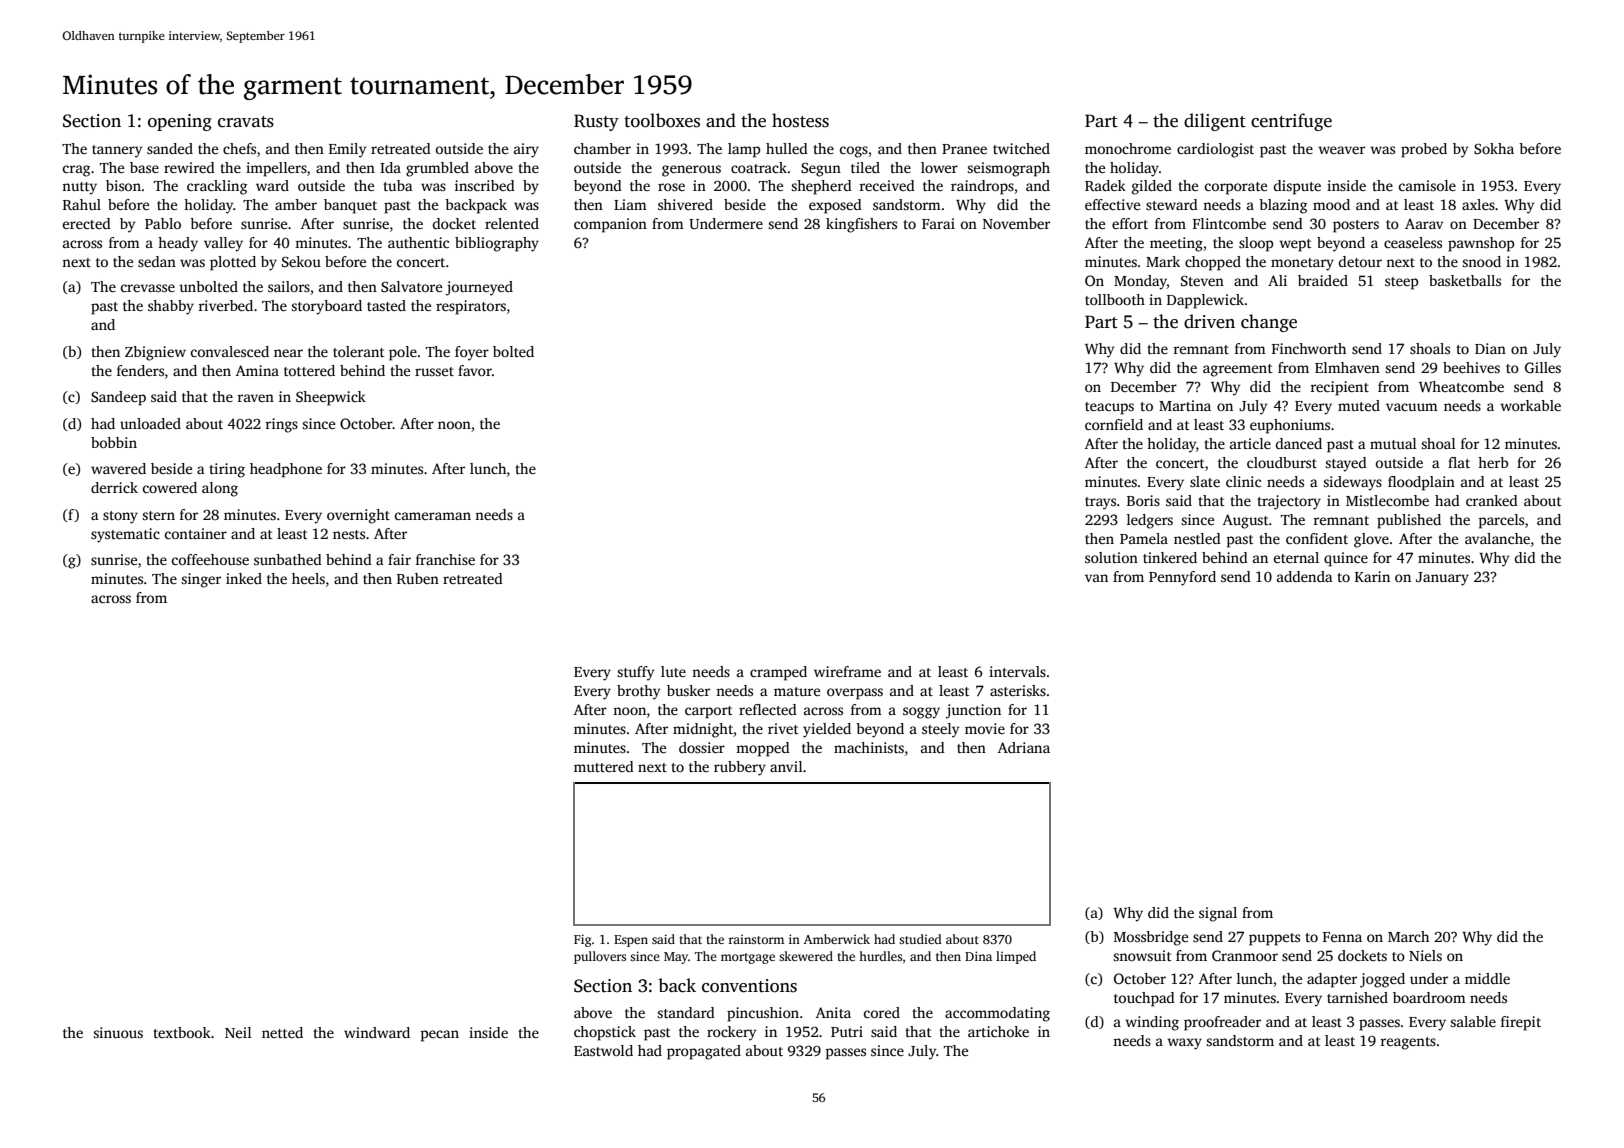  Describe the element at coordinates (1215, 122) in the screenshot. I see `diligent` at that location.
